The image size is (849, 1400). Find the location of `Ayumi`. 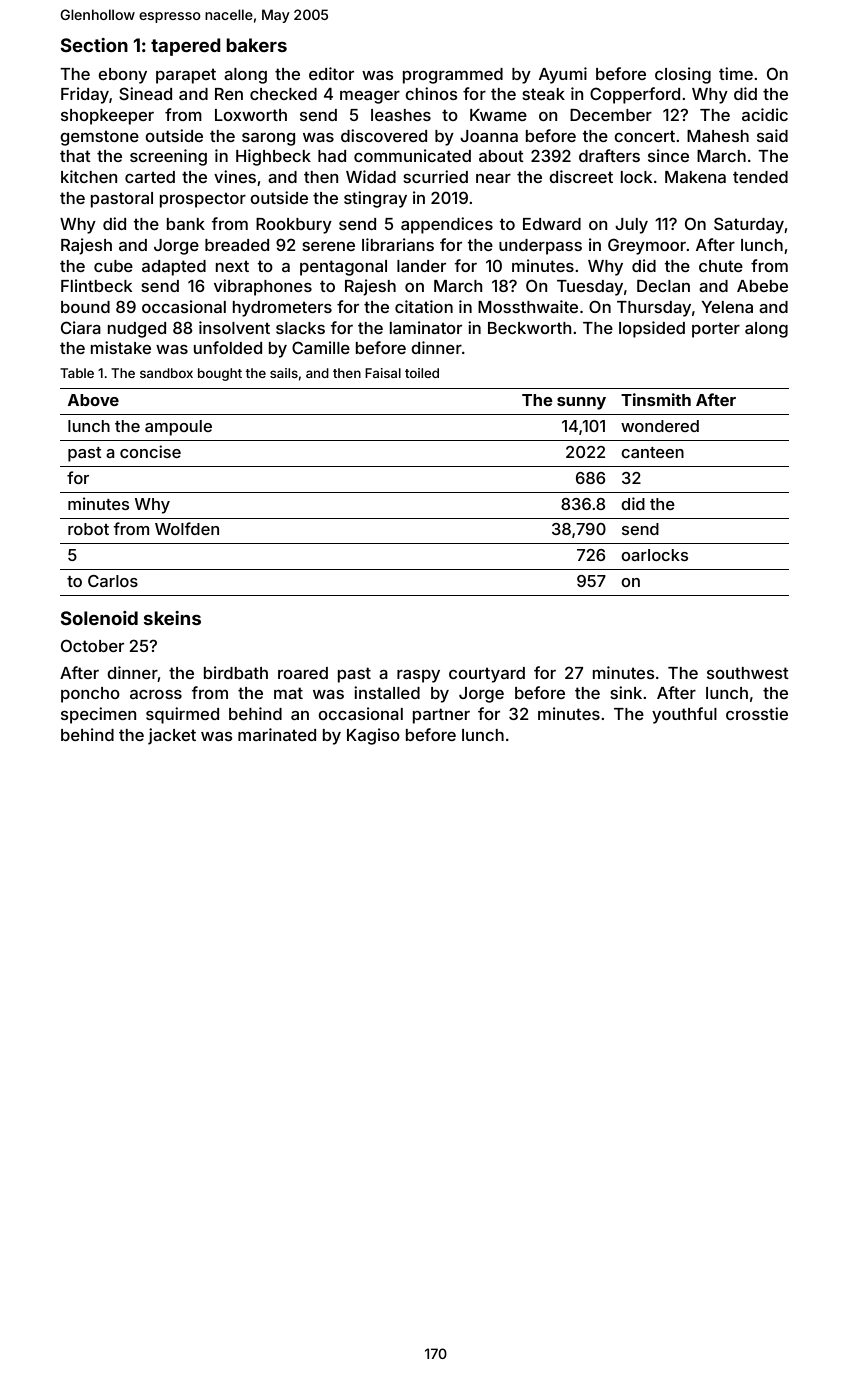

Ayumi is located at coordinates (563, 75).
